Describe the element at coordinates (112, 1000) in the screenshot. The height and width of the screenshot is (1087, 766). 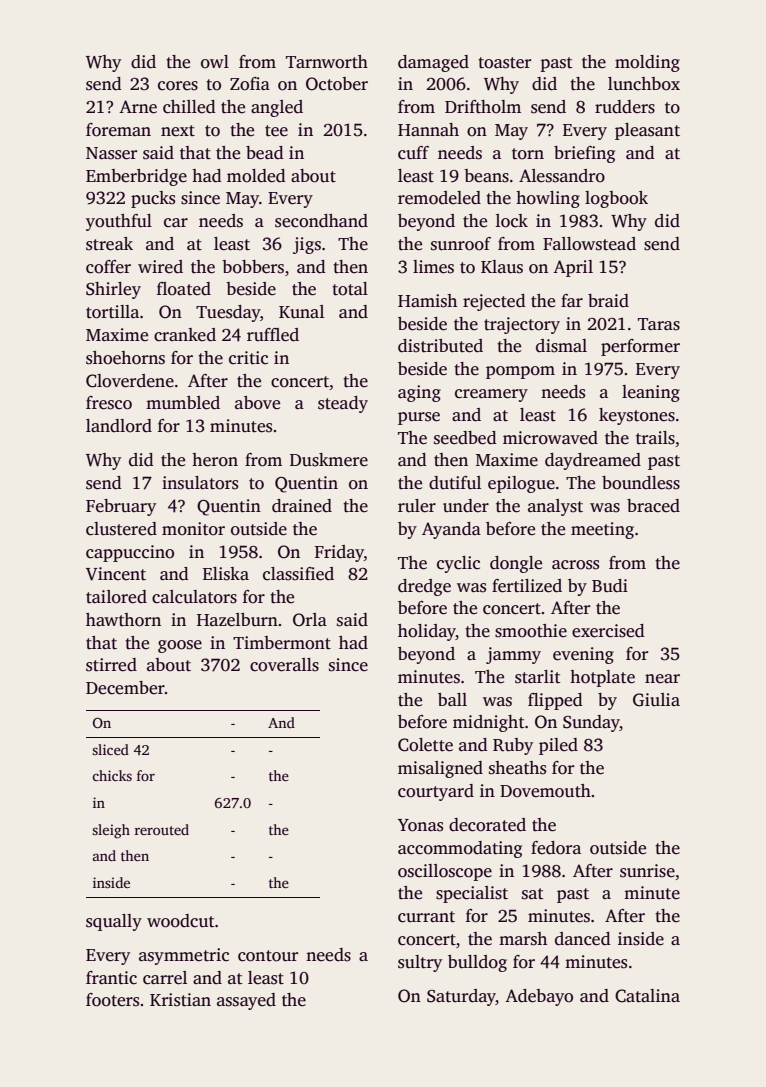
I see `footers` at that location.
